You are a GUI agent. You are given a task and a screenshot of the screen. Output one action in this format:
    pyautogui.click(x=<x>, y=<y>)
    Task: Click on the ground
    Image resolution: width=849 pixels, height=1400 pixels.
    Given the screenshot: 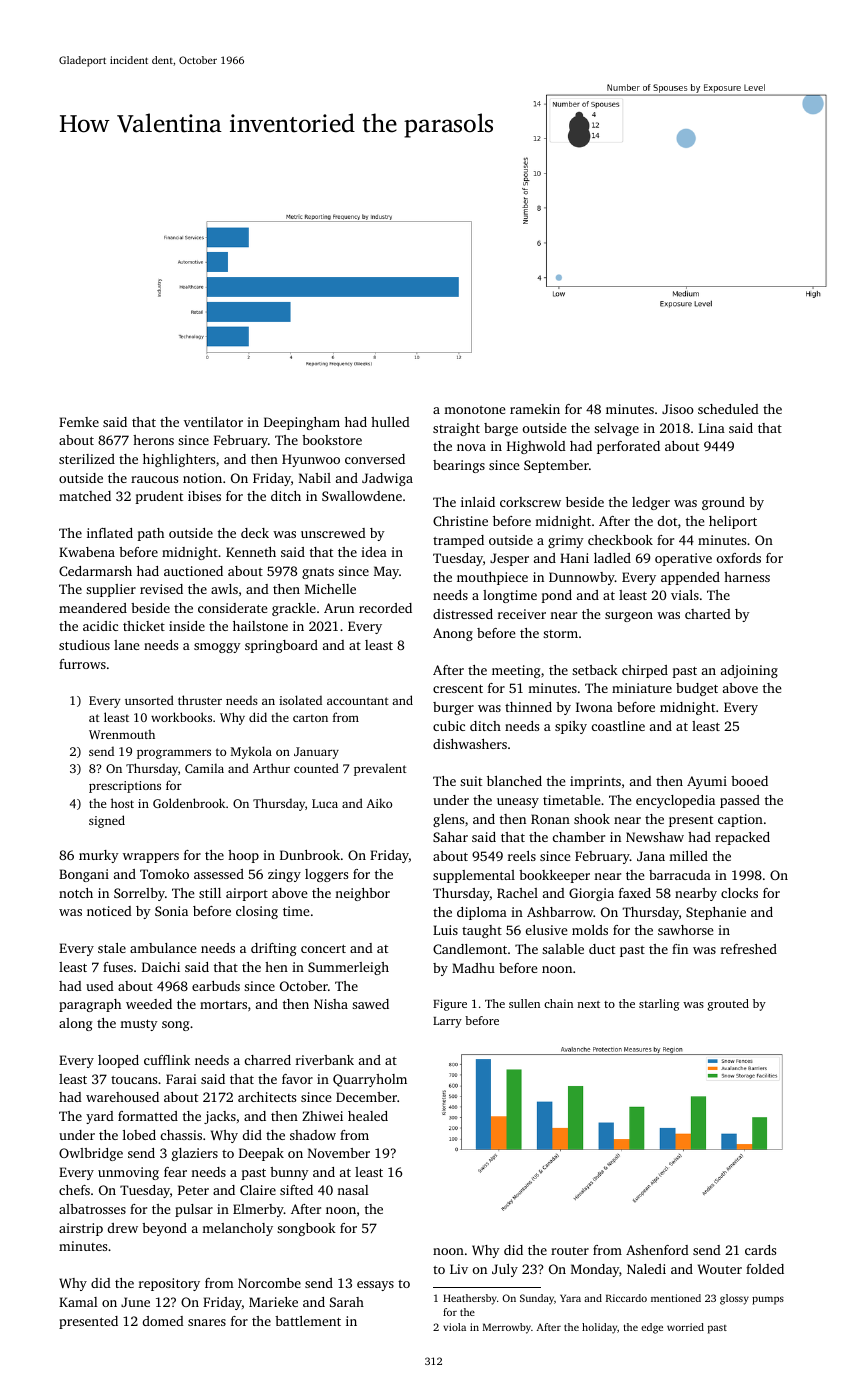 What is the action you would take?
    pyautogui.click(x=723, y=503)
